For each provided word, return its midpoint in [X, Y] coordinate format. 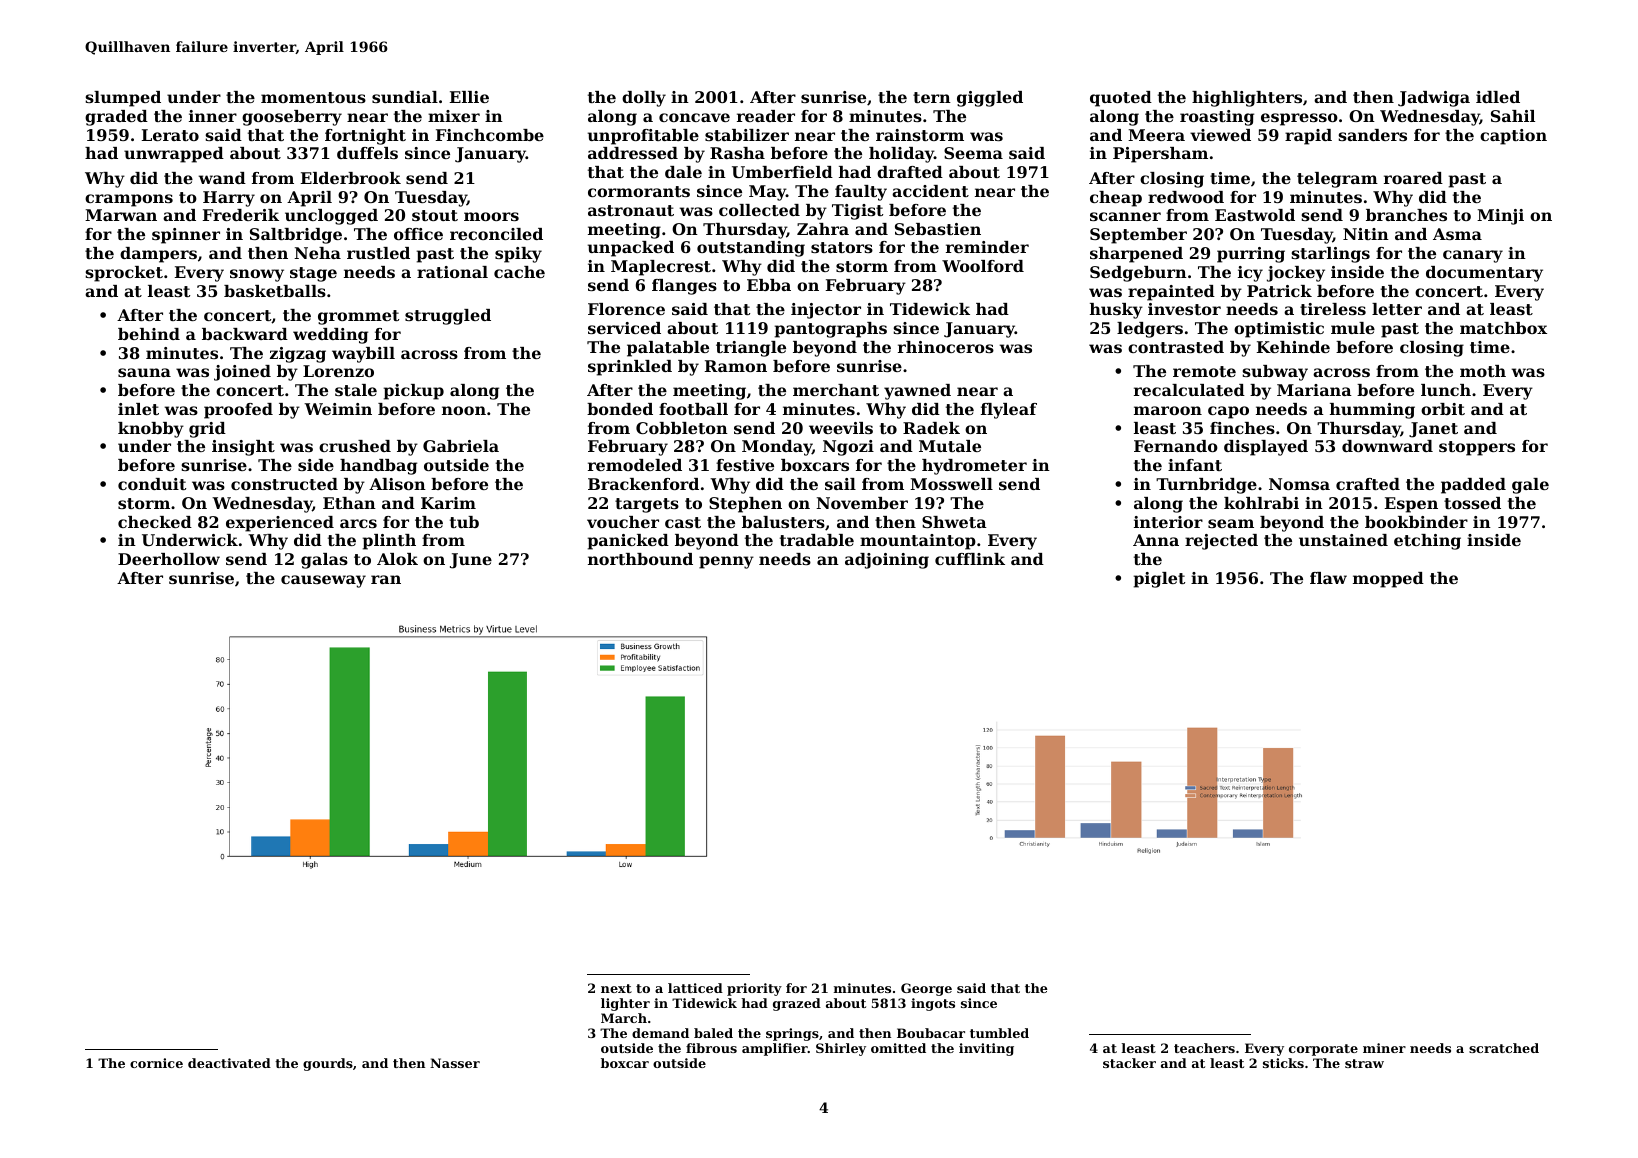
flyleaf [1009, 411]
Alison [397, 484]
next [616, 988]
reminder [987, 247]
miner [1384, 1048]
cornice [156, 1063]
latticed [695, 988]
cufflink [970, 559]
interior [1168, 522]
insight [243, 448]
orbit [1443, 409]
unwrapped [174, 155]
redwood [1186, 197]
